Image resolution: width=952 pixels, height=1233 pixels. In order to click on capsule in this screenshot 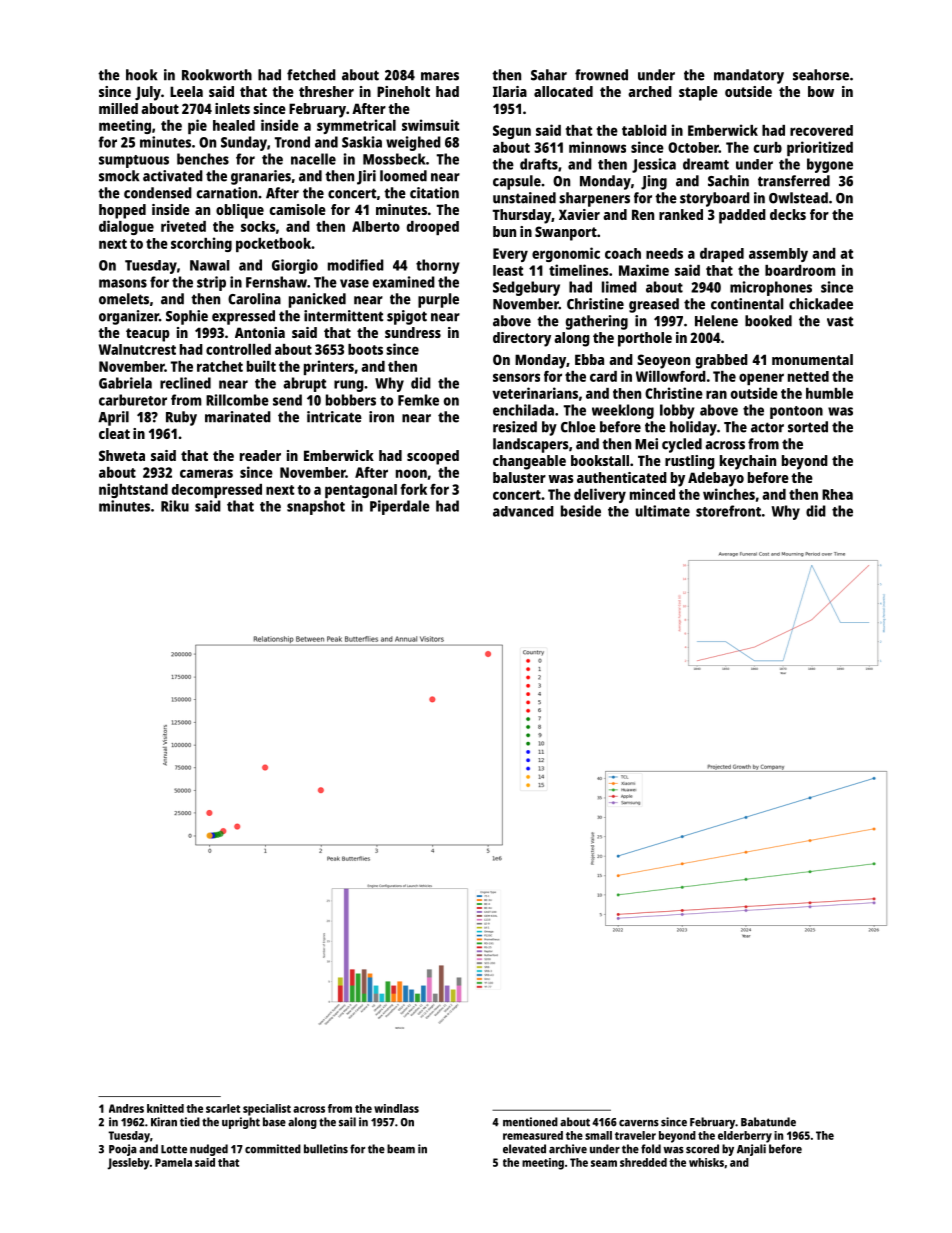, I will do `click(517, 182)`.
